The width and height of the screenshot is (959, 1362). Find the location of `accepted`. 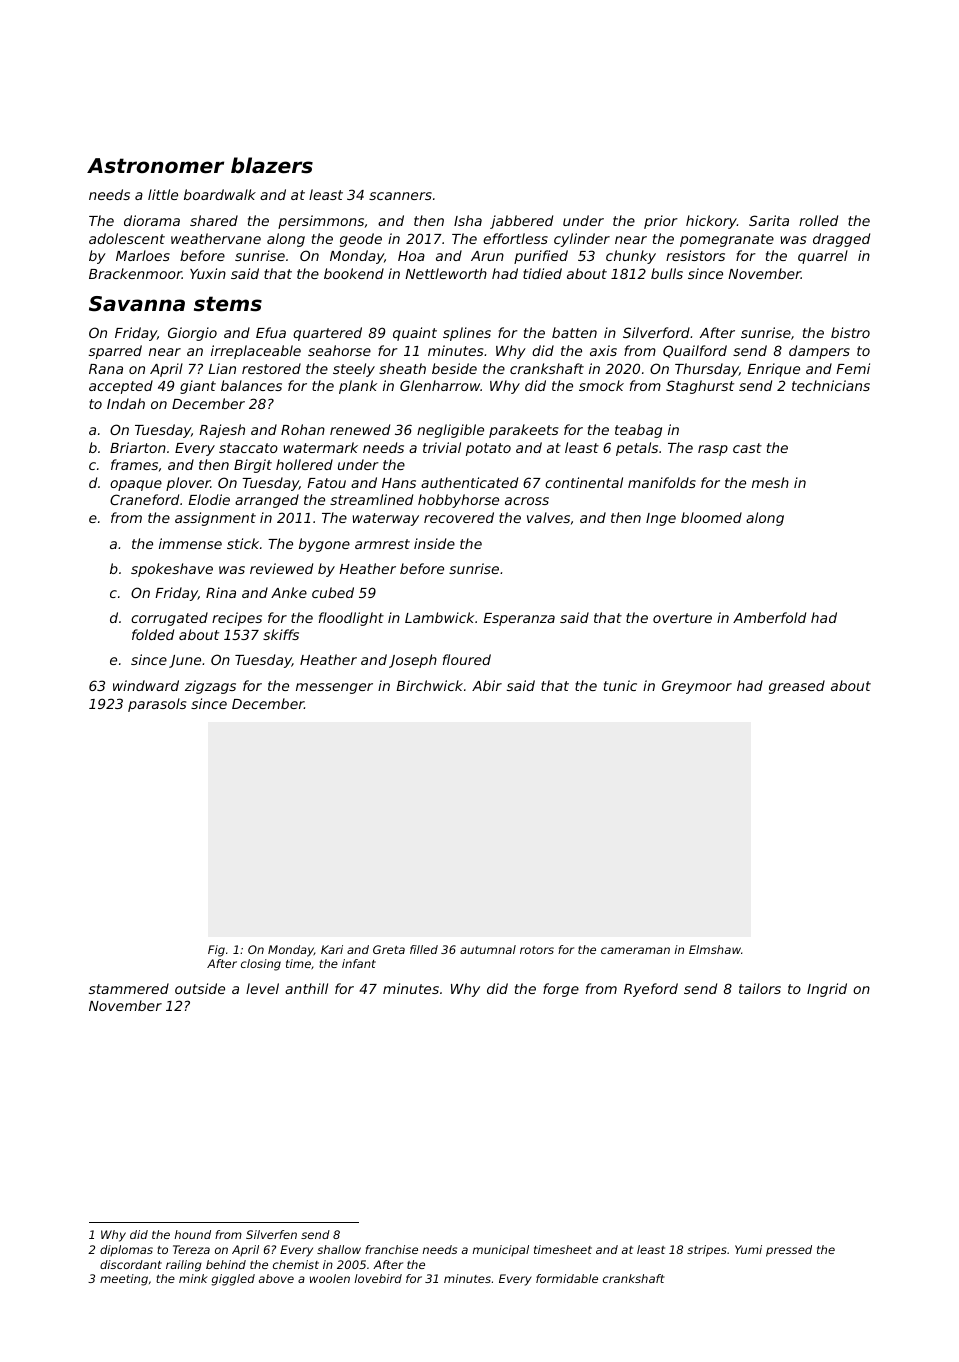

accepted is located at coordinates (121, 387).
